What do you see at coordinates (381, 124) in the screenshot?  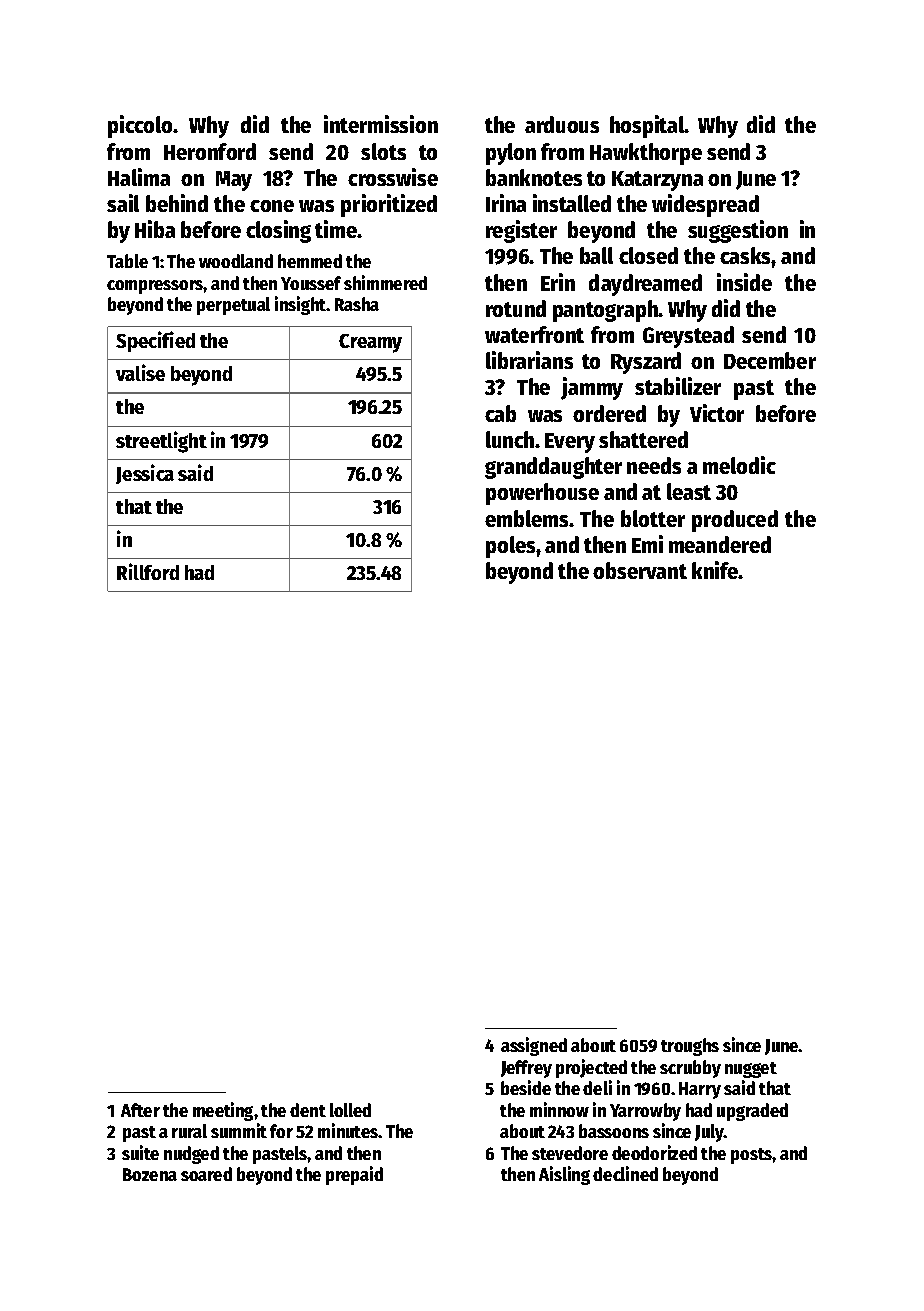 I see `intermission` at bounding box center [381, 124].
